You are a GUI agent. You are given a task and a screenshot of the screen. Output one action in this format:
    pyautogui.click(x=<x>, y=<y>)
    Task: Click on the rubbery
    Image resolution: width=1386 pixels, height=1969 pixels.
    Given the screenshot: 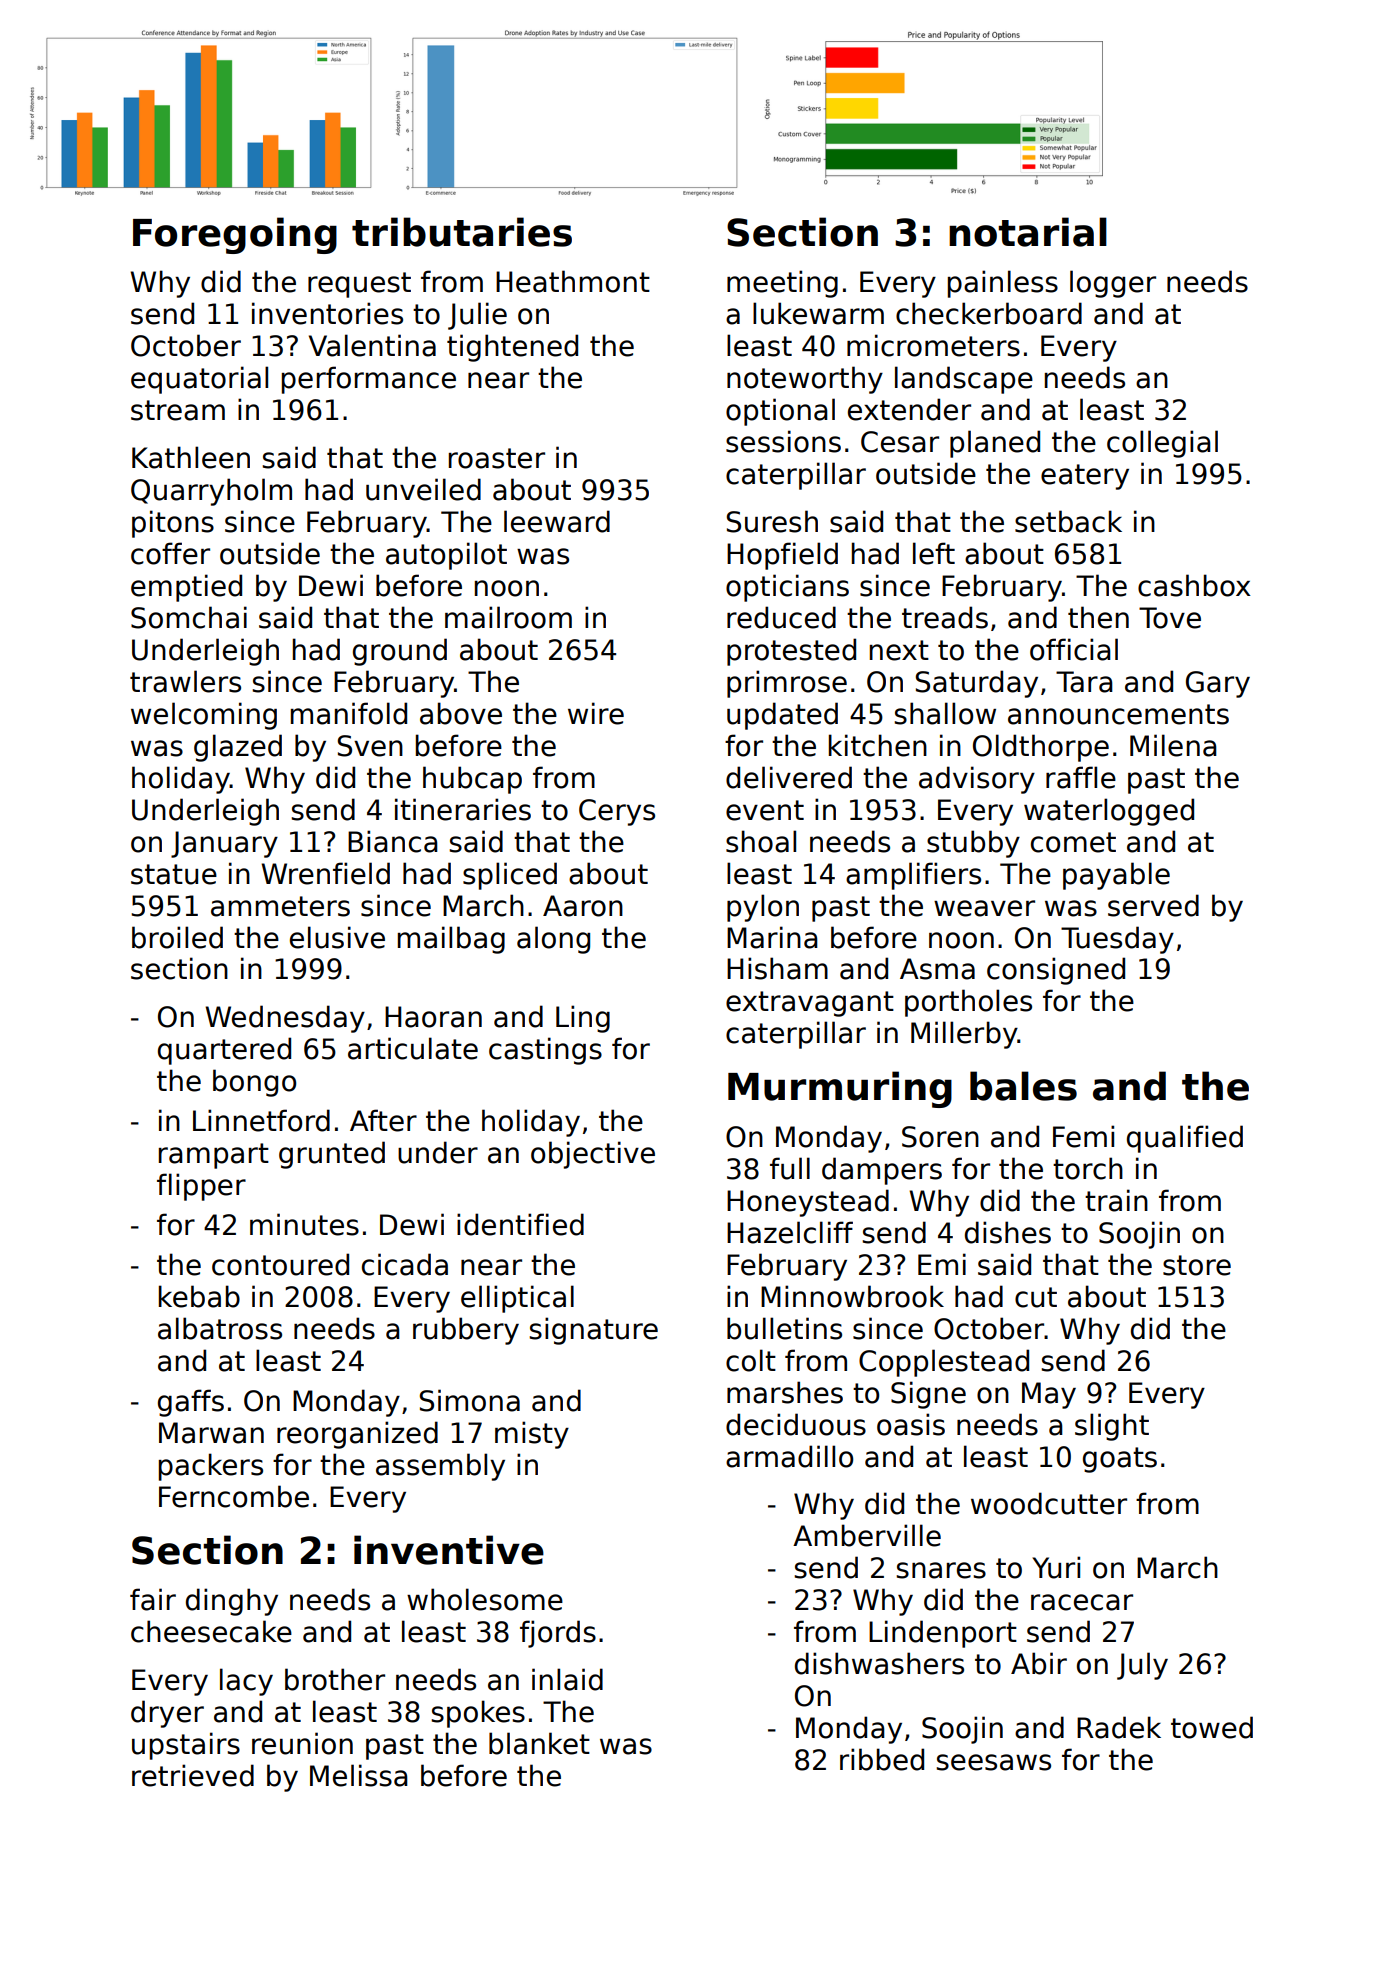 What is the action you would take?
    pyautogui.click(x=466, y=1331)
